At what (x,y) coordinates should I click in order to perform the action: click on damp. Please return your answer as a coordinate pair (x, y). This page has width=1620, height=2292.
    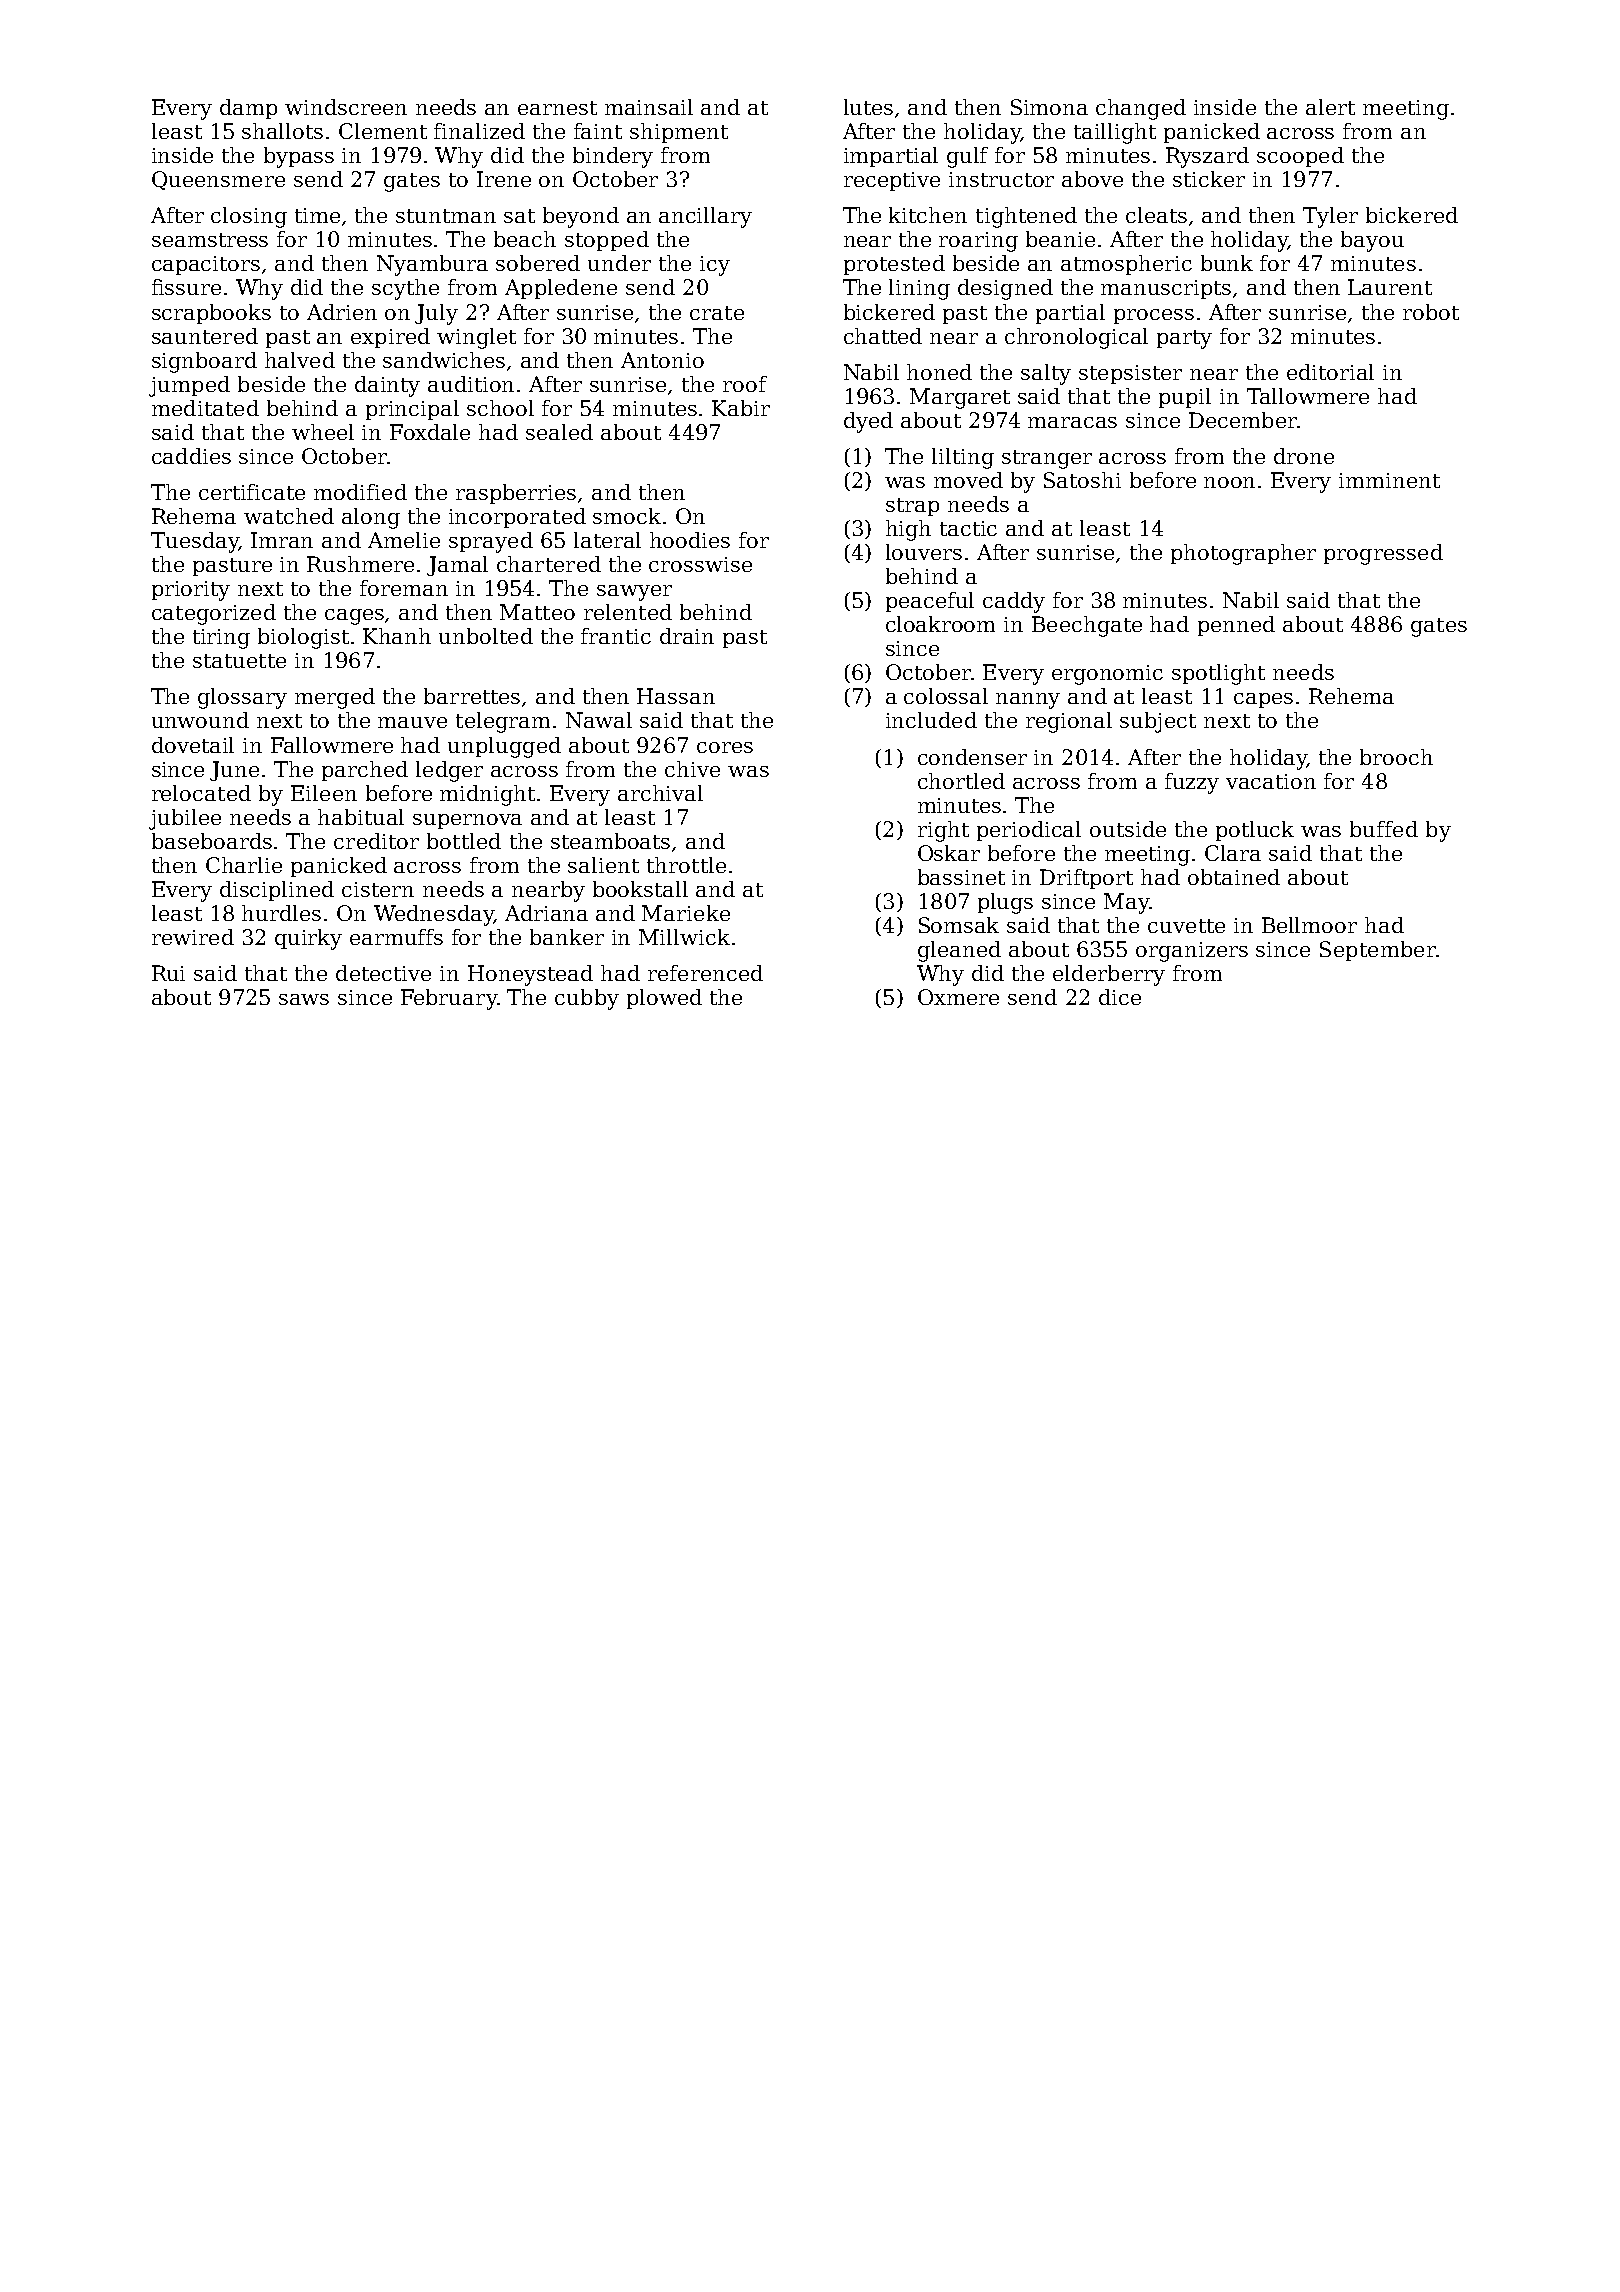
    Looking at the image, I should click on (248, 109).
